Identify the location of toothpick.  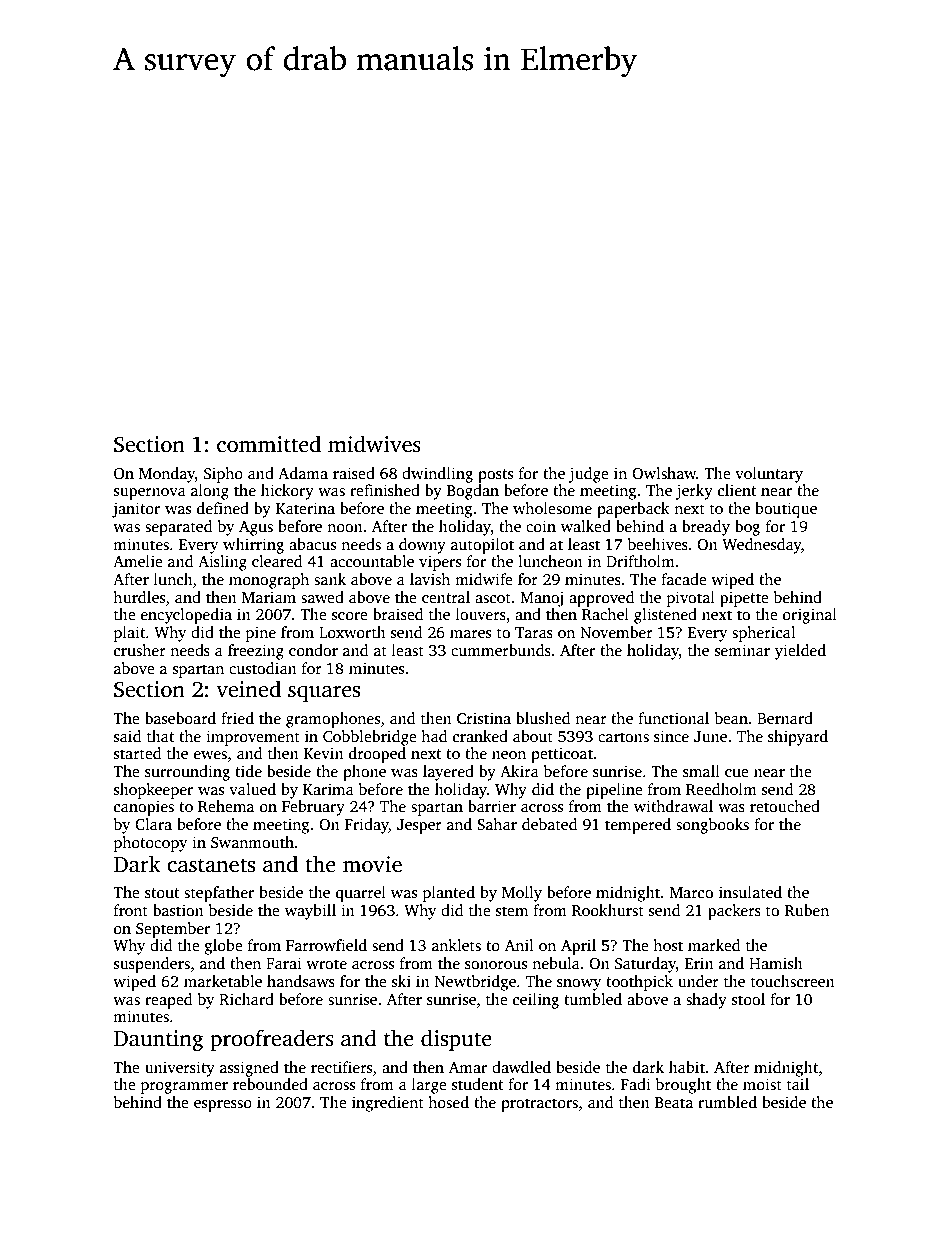
(639, 983).
